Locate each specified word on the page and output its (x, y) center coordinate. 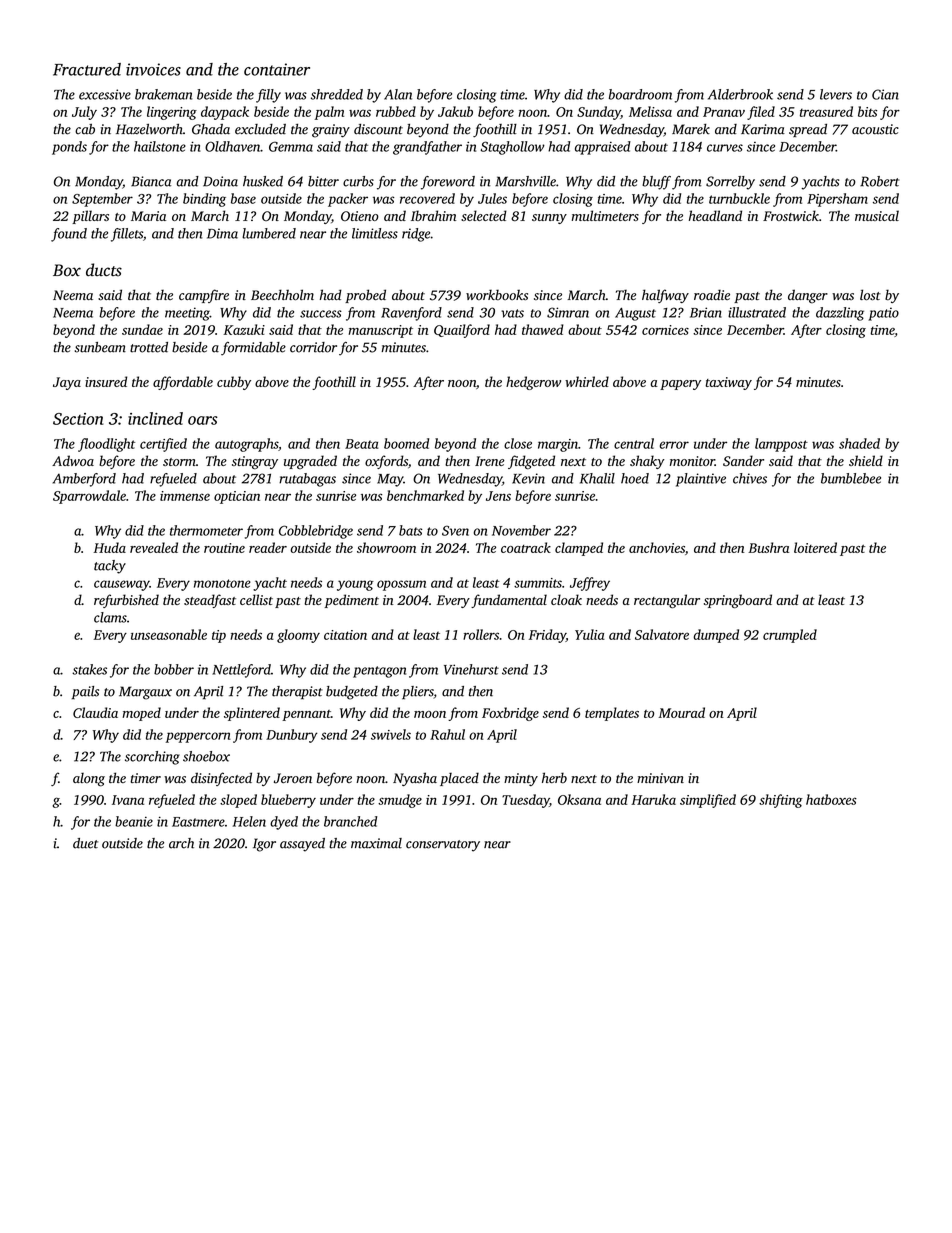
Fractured (87, 69)
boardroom (640, 94)
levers (836, 94)
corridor (313, 347)
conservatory (443, 846)
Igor (264, 845)
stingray (255, 462)
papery (680, 385)
